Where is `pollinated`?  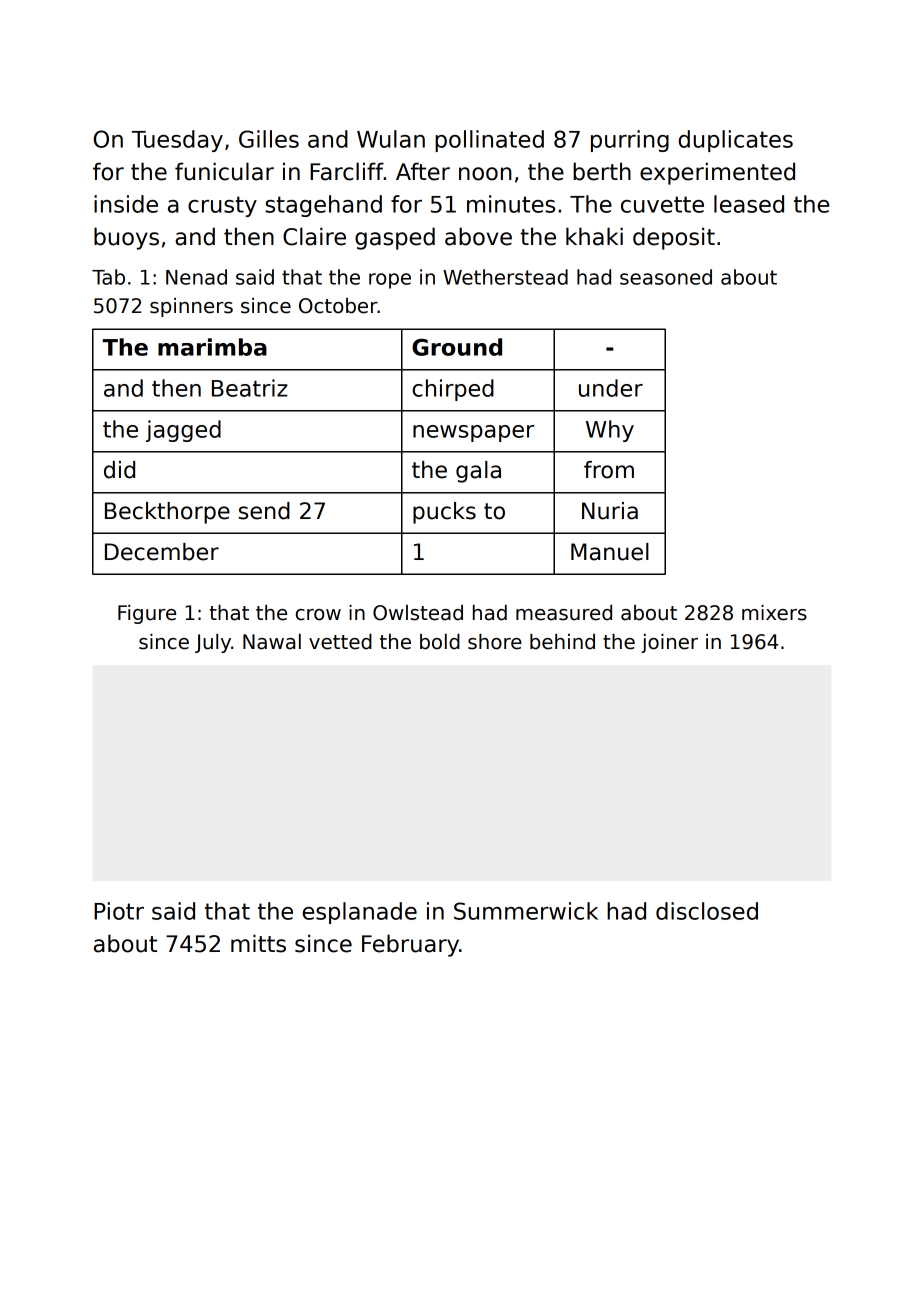 pollinated is located at coordinates (489, 141).
